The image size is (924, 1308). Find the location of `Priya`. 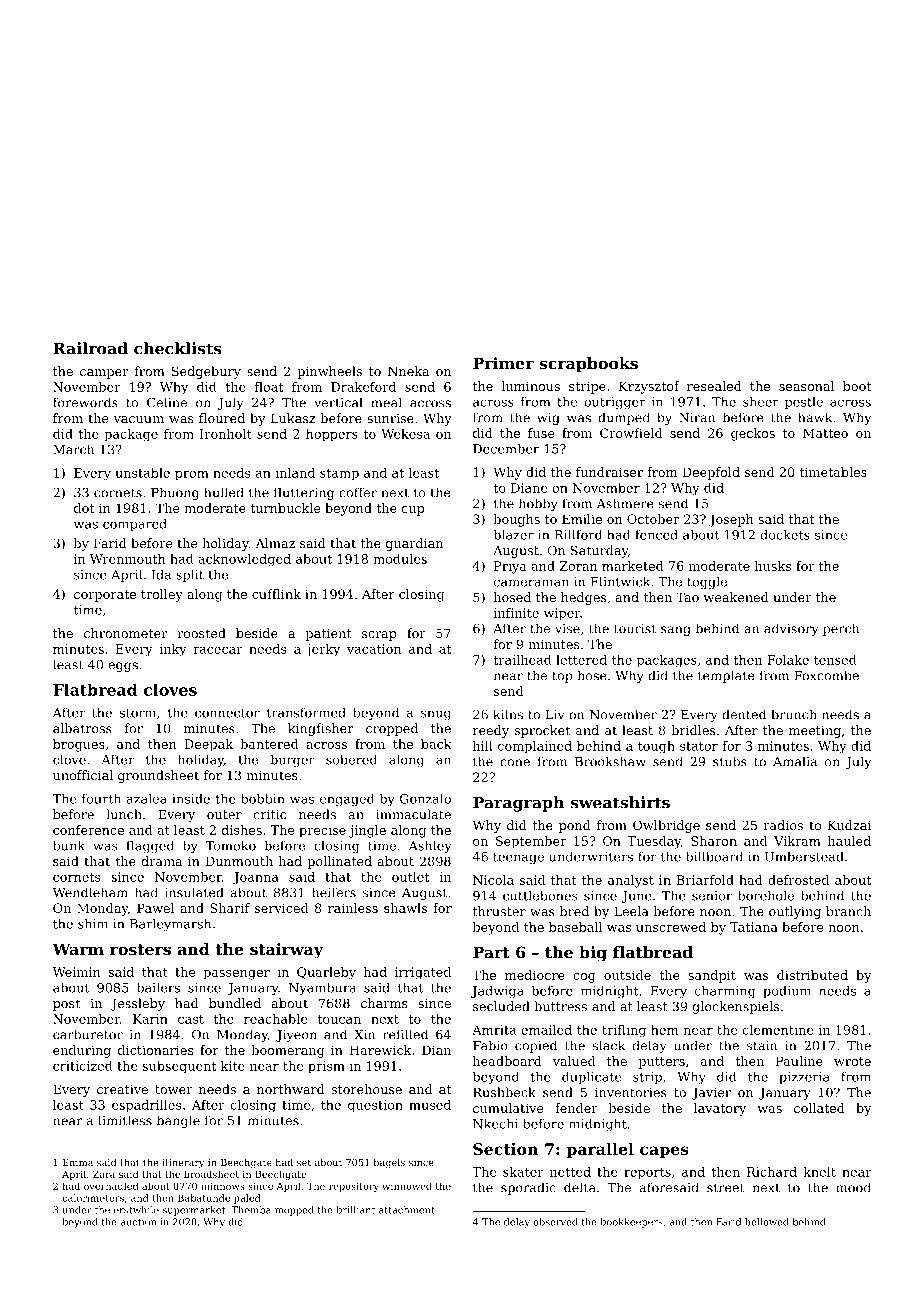

Priya is located at coordinates (510, 567).
